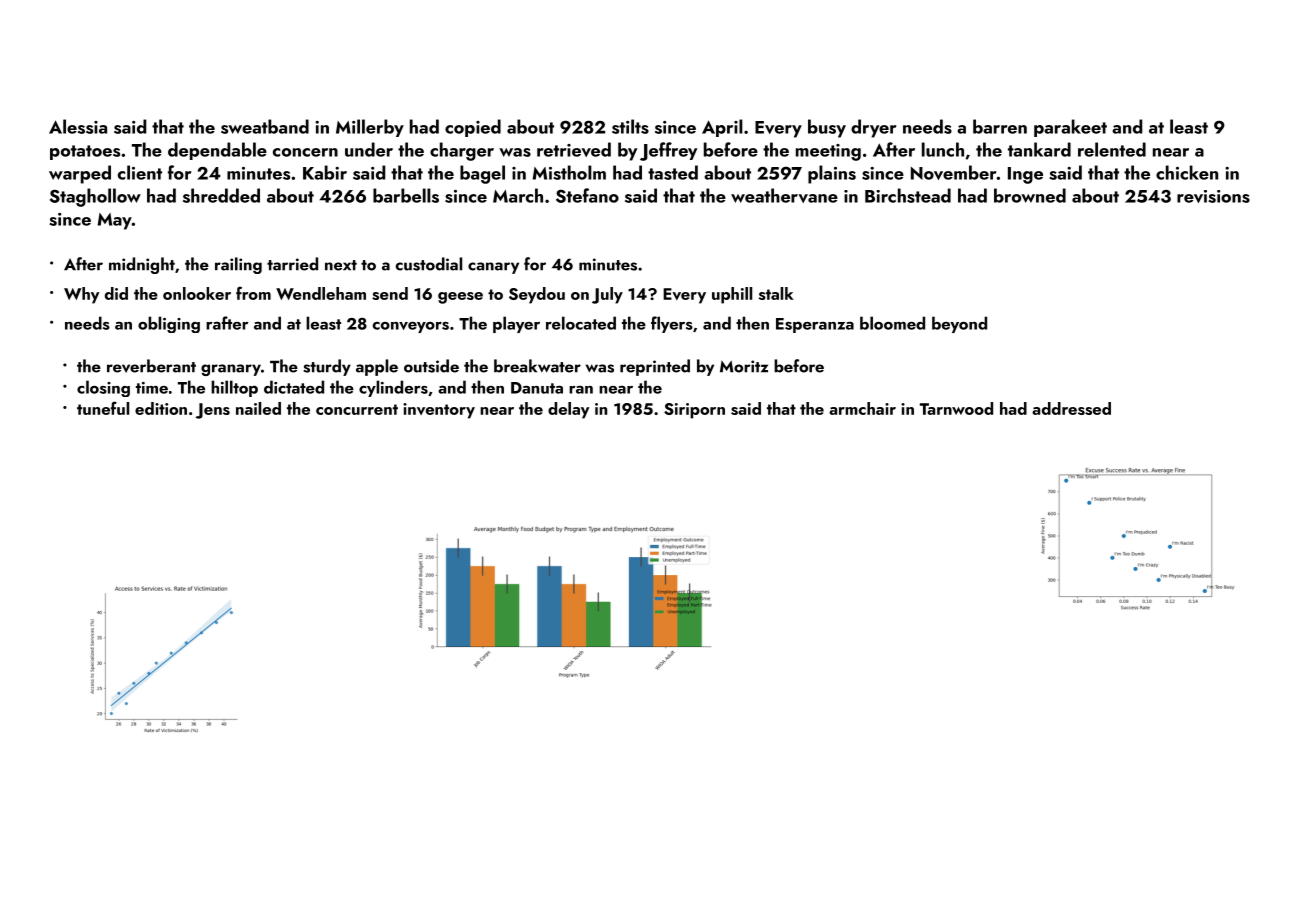 Image resolution: width=1308 pixels, height=924 pixels. What do you see at coordinates (493, 268) in the image?
I see `canary` at bounding box center [493, 268].
